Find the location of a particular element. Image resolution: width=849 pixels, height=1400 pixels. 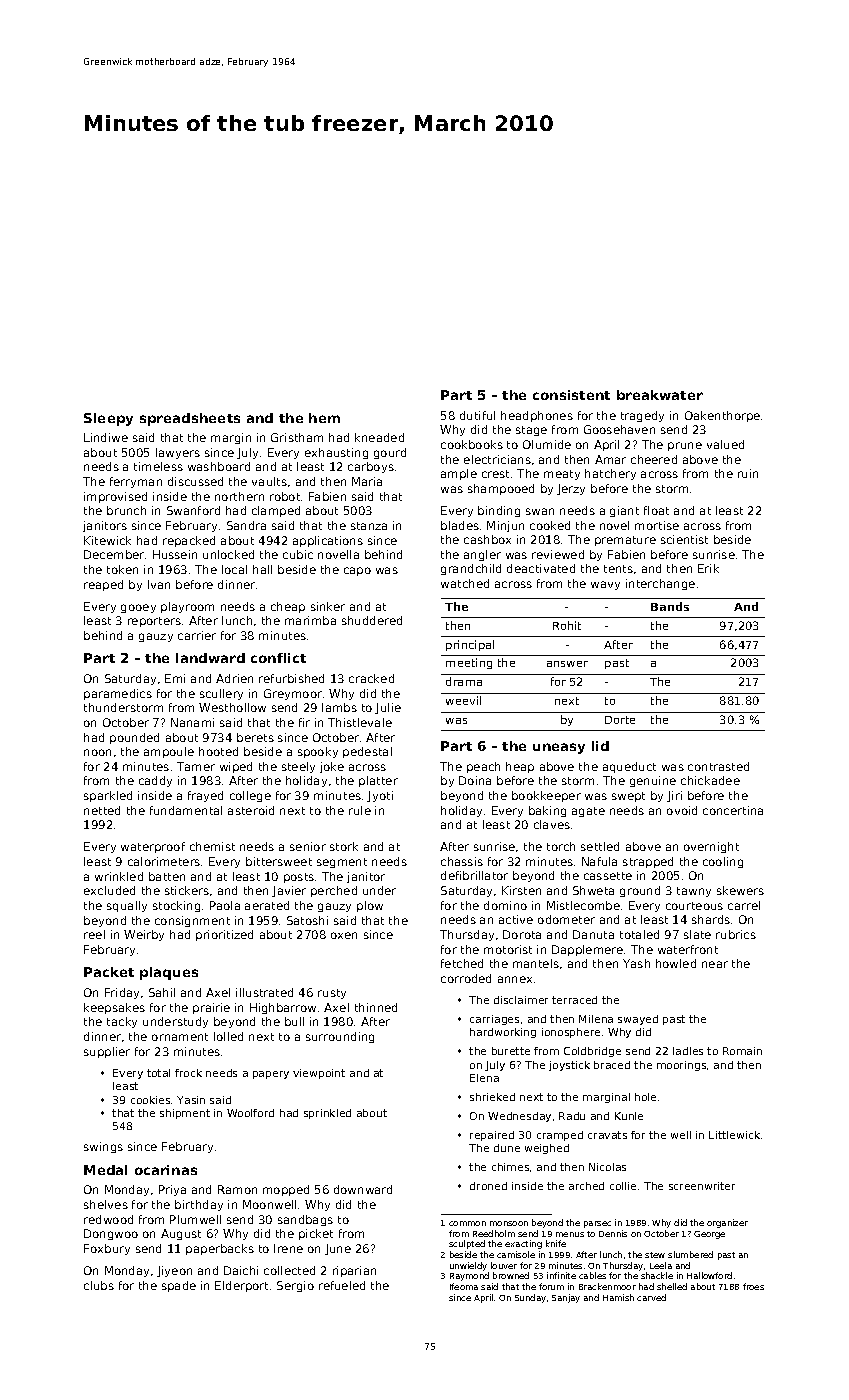

dutiful is located at coordinates (477, 415).
